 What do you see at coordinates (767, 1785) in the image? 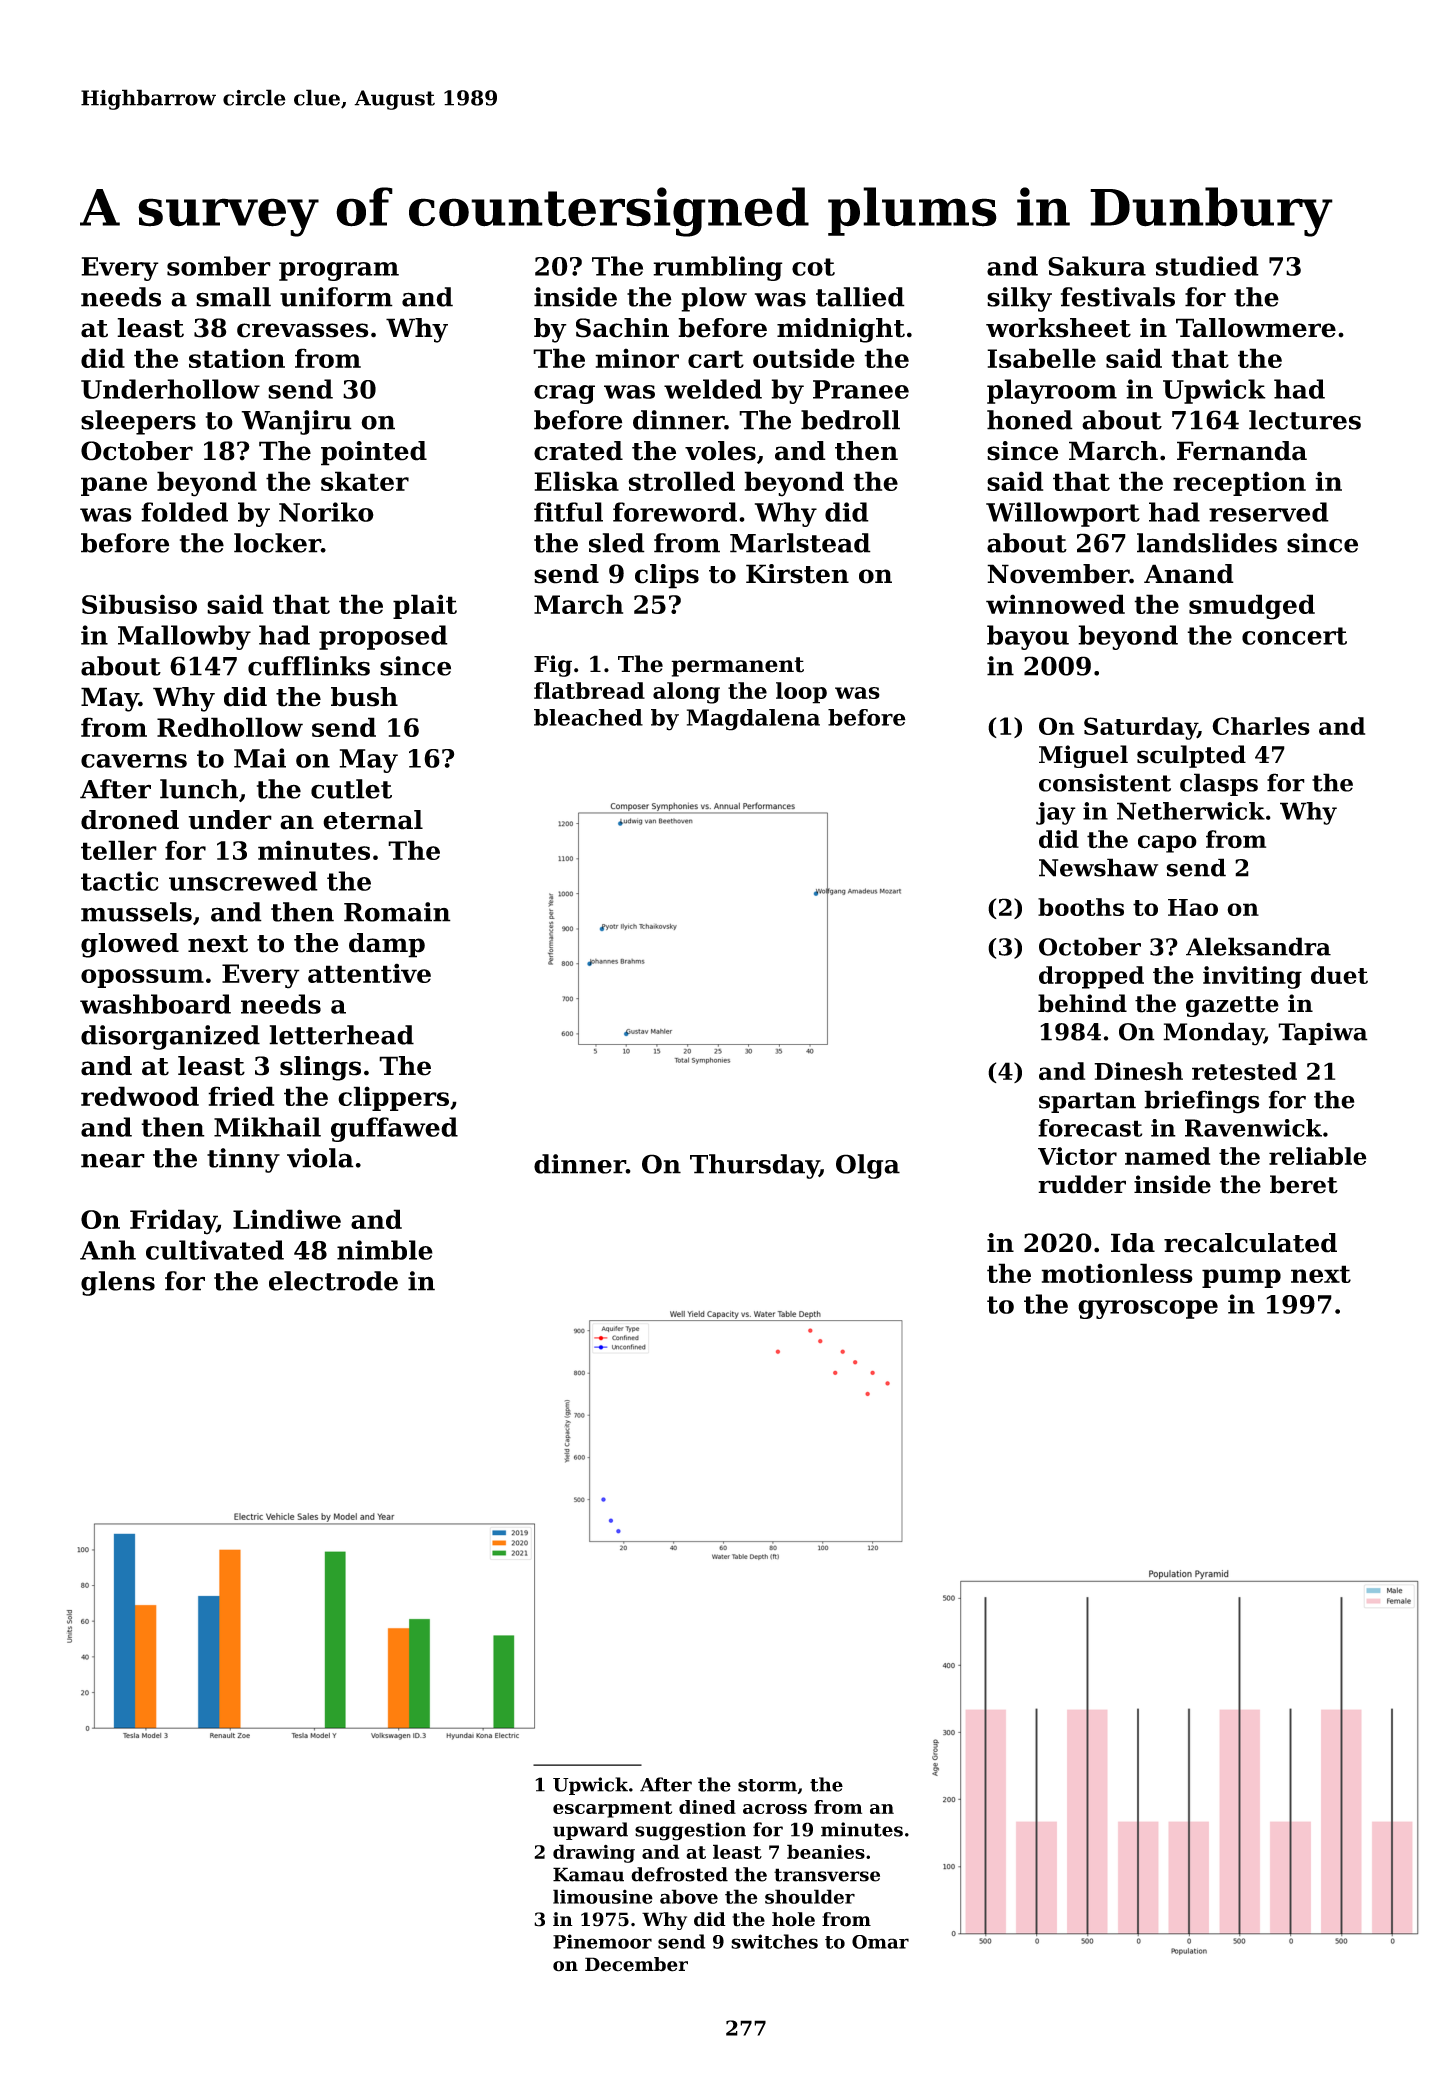
I see `storm` at bounding box center [767, 1785].
